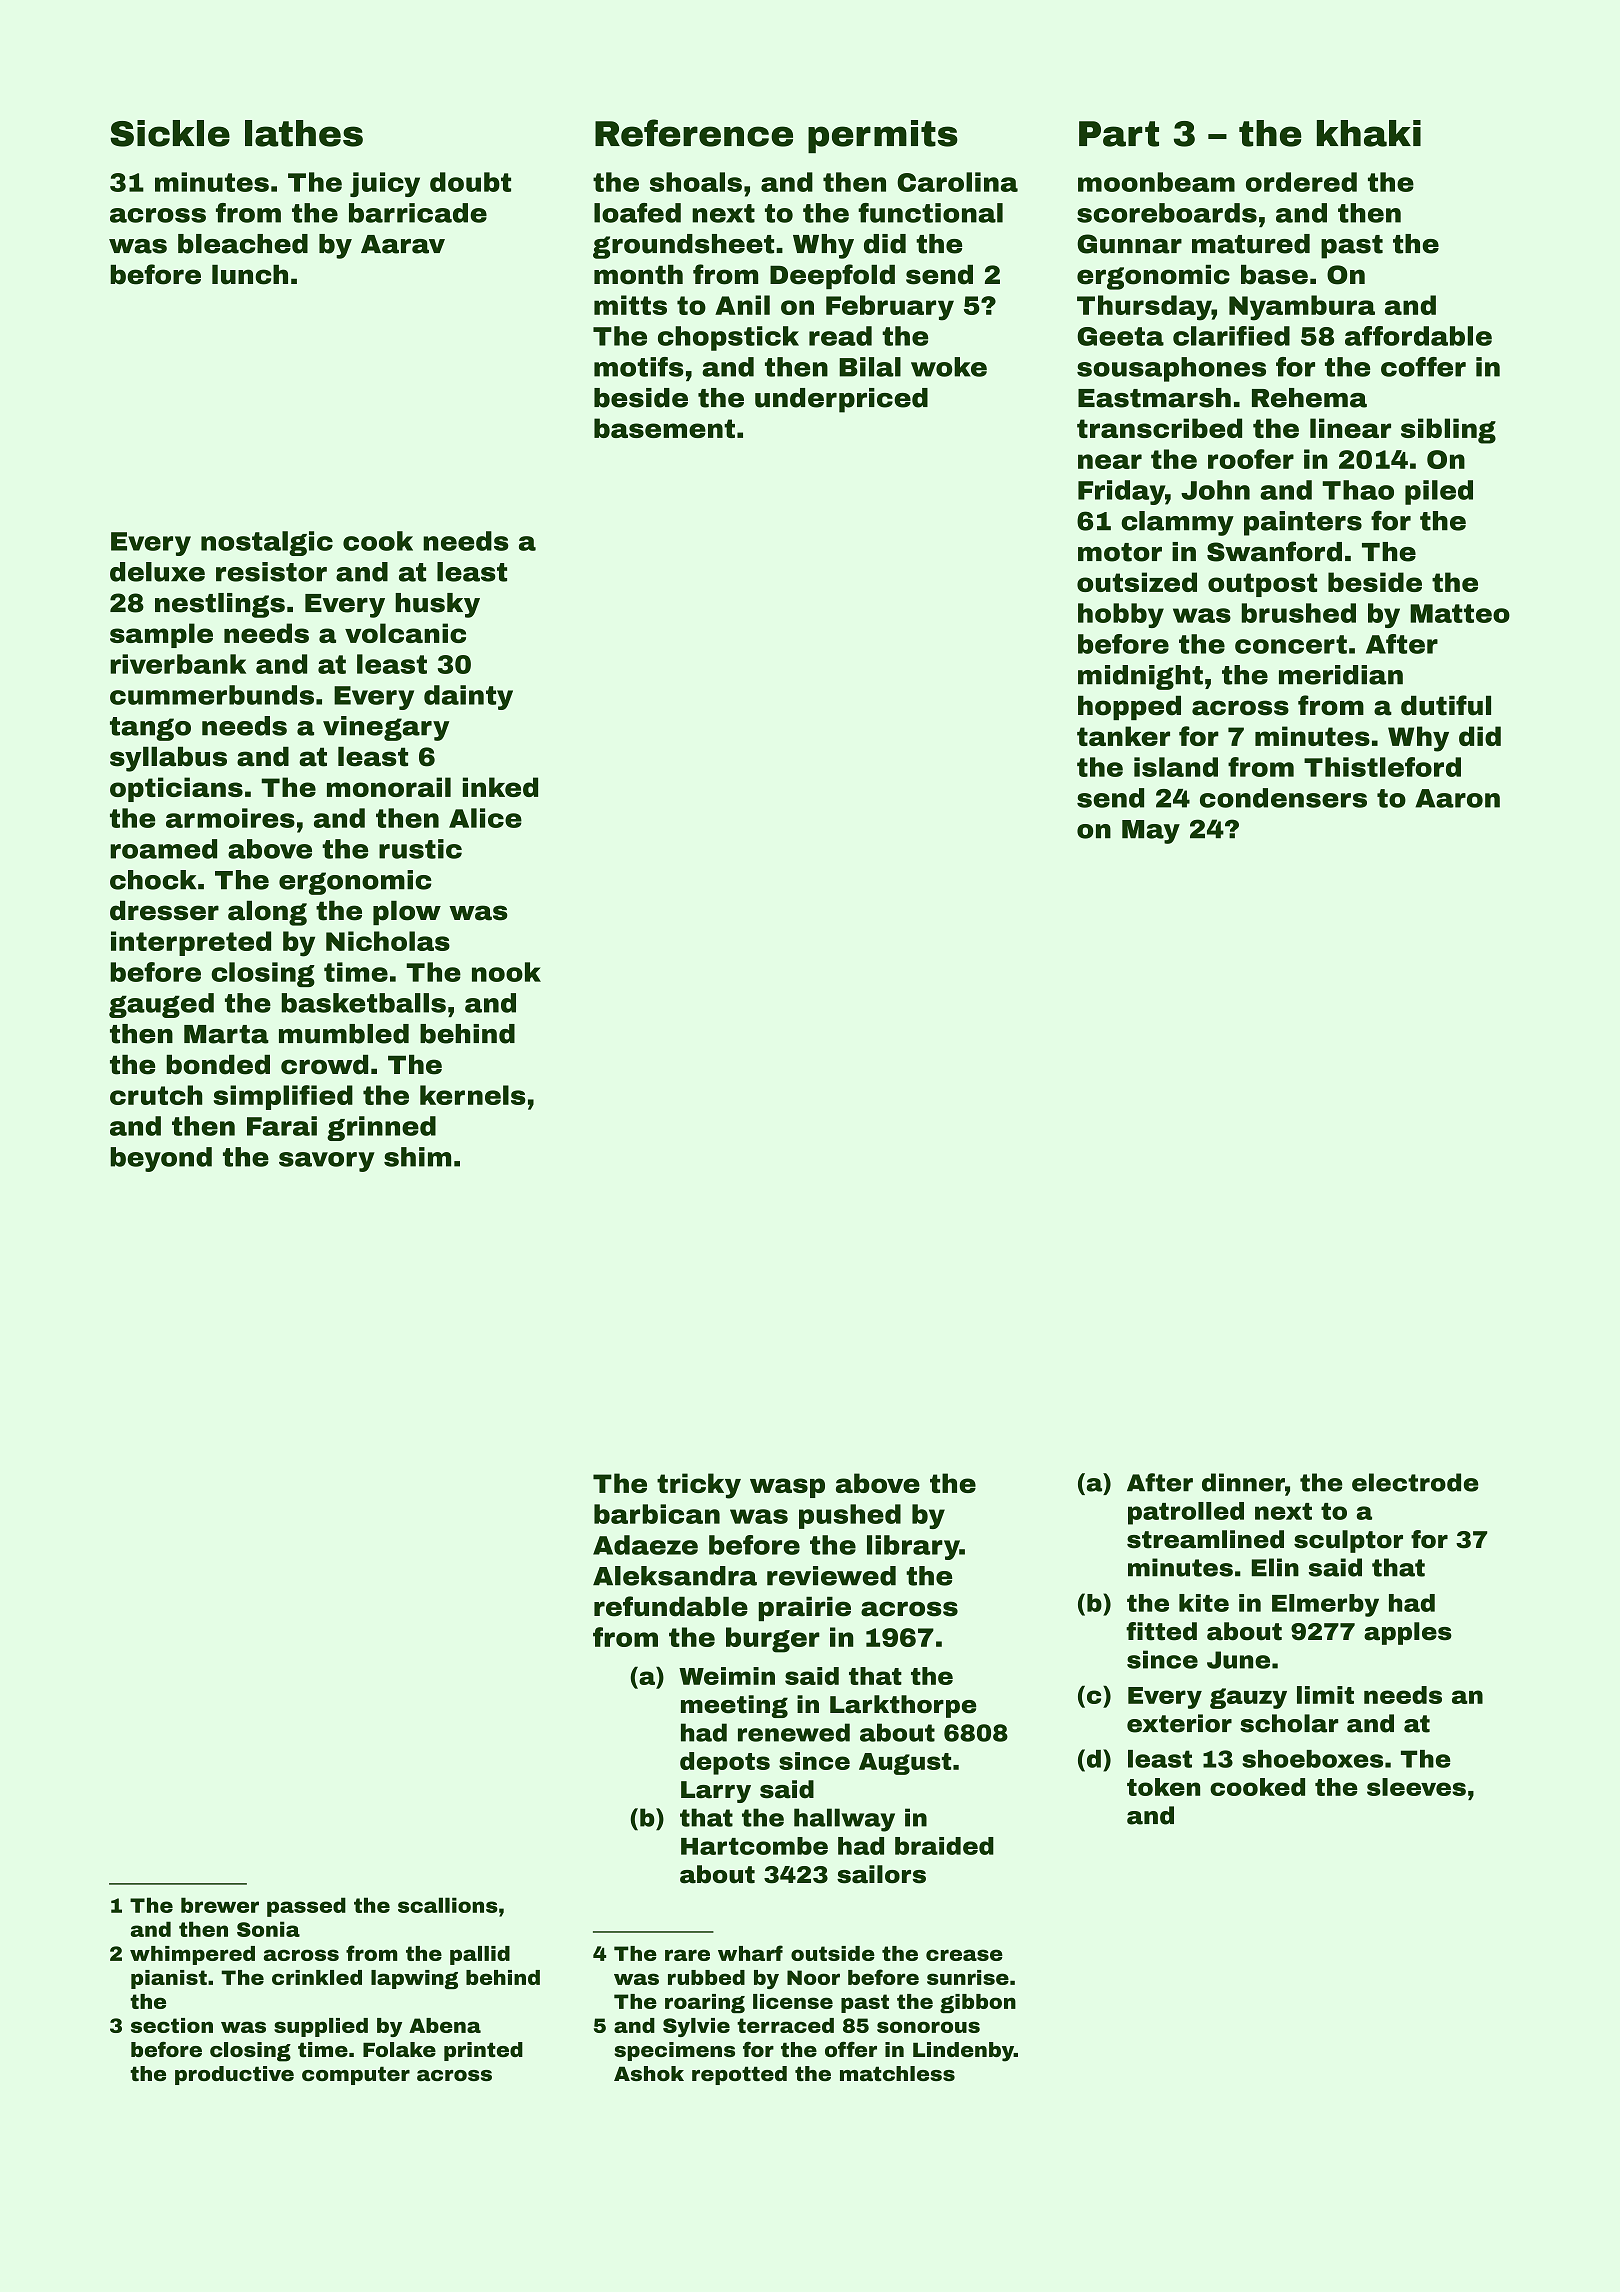 This screenshot has width=1620, height=2292. Describe the element at coordinates (694, 133) in the screenshot. I see `Reference` at that location.
